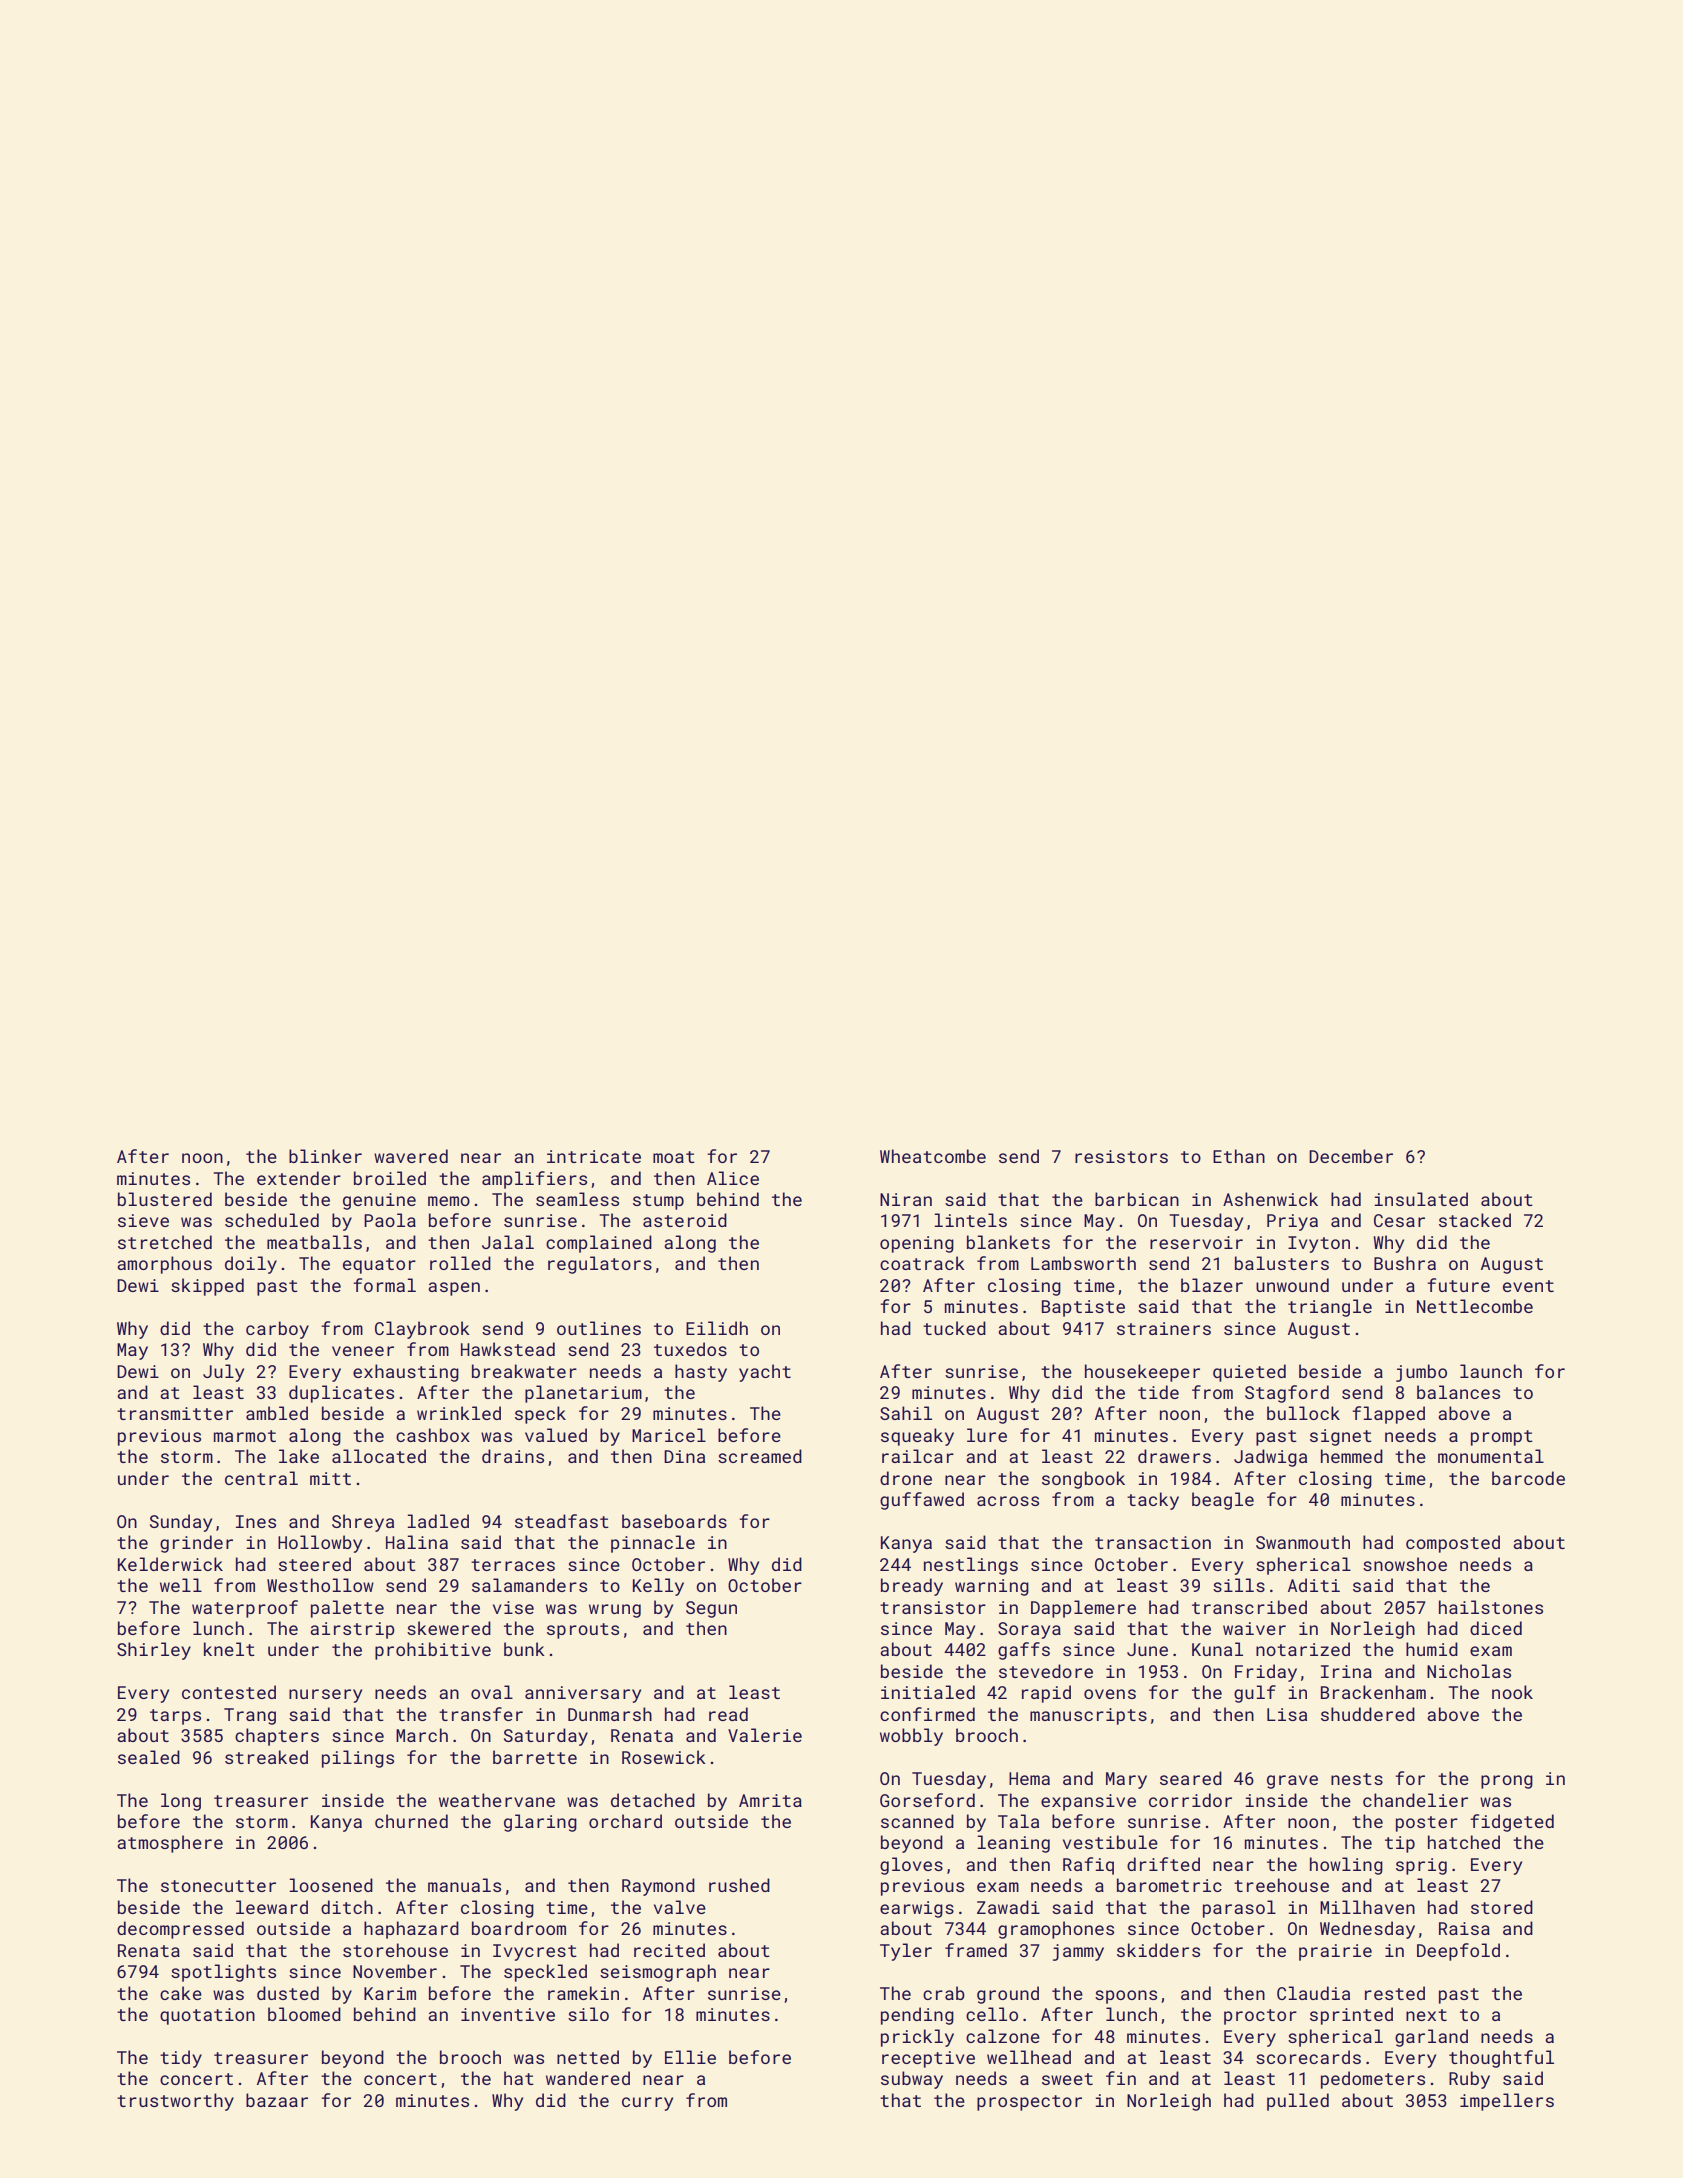 Image resolution: width=1683 pixels, height=2178 pixels. I want to click on leeward, so click(272, 1907).
